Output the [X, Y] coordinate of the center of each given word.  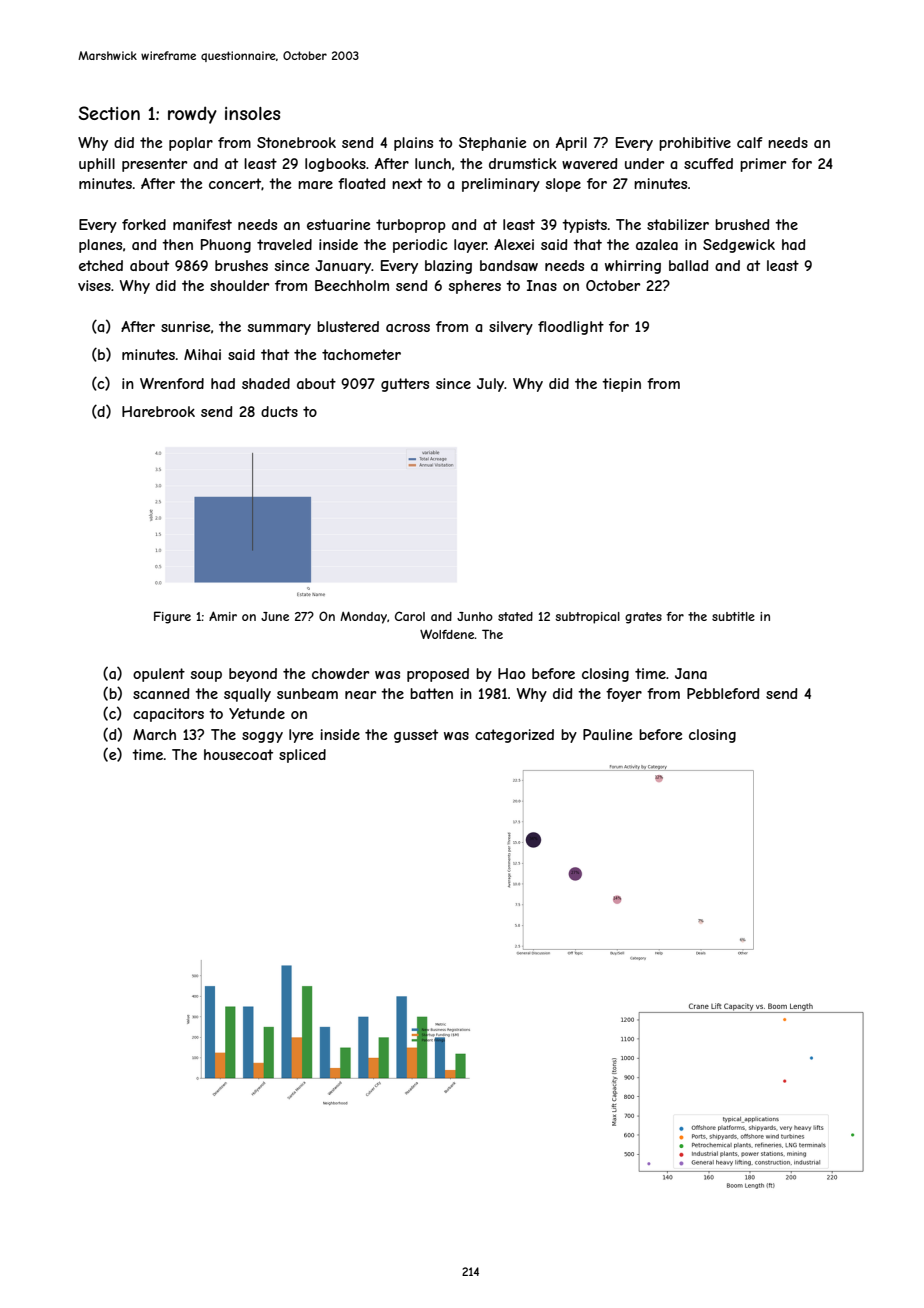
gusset [416, 736]
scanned [161, 693]
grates [643, 618]
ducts [279, 411]
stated [515, 616]
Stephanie [493, 144]
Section [109, 113]
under [644, 163]
